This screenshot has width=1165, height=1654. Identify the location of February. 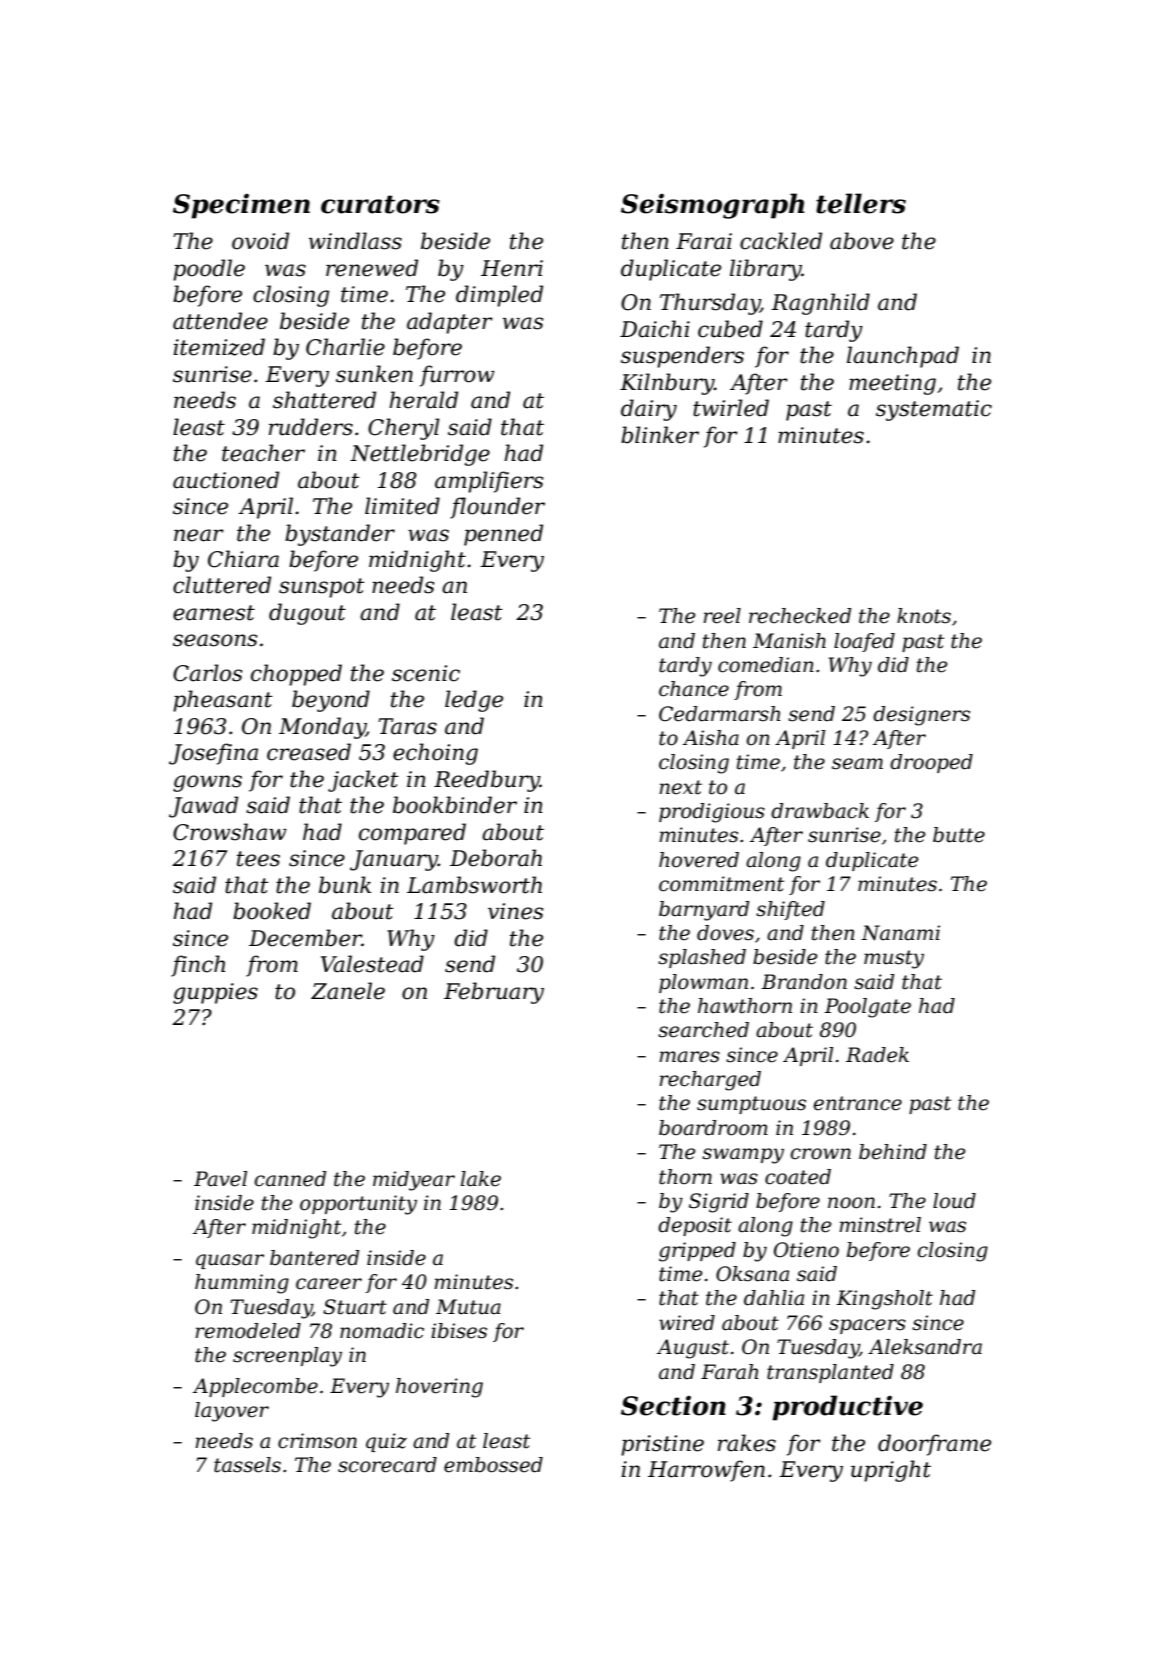
(494, 993).
